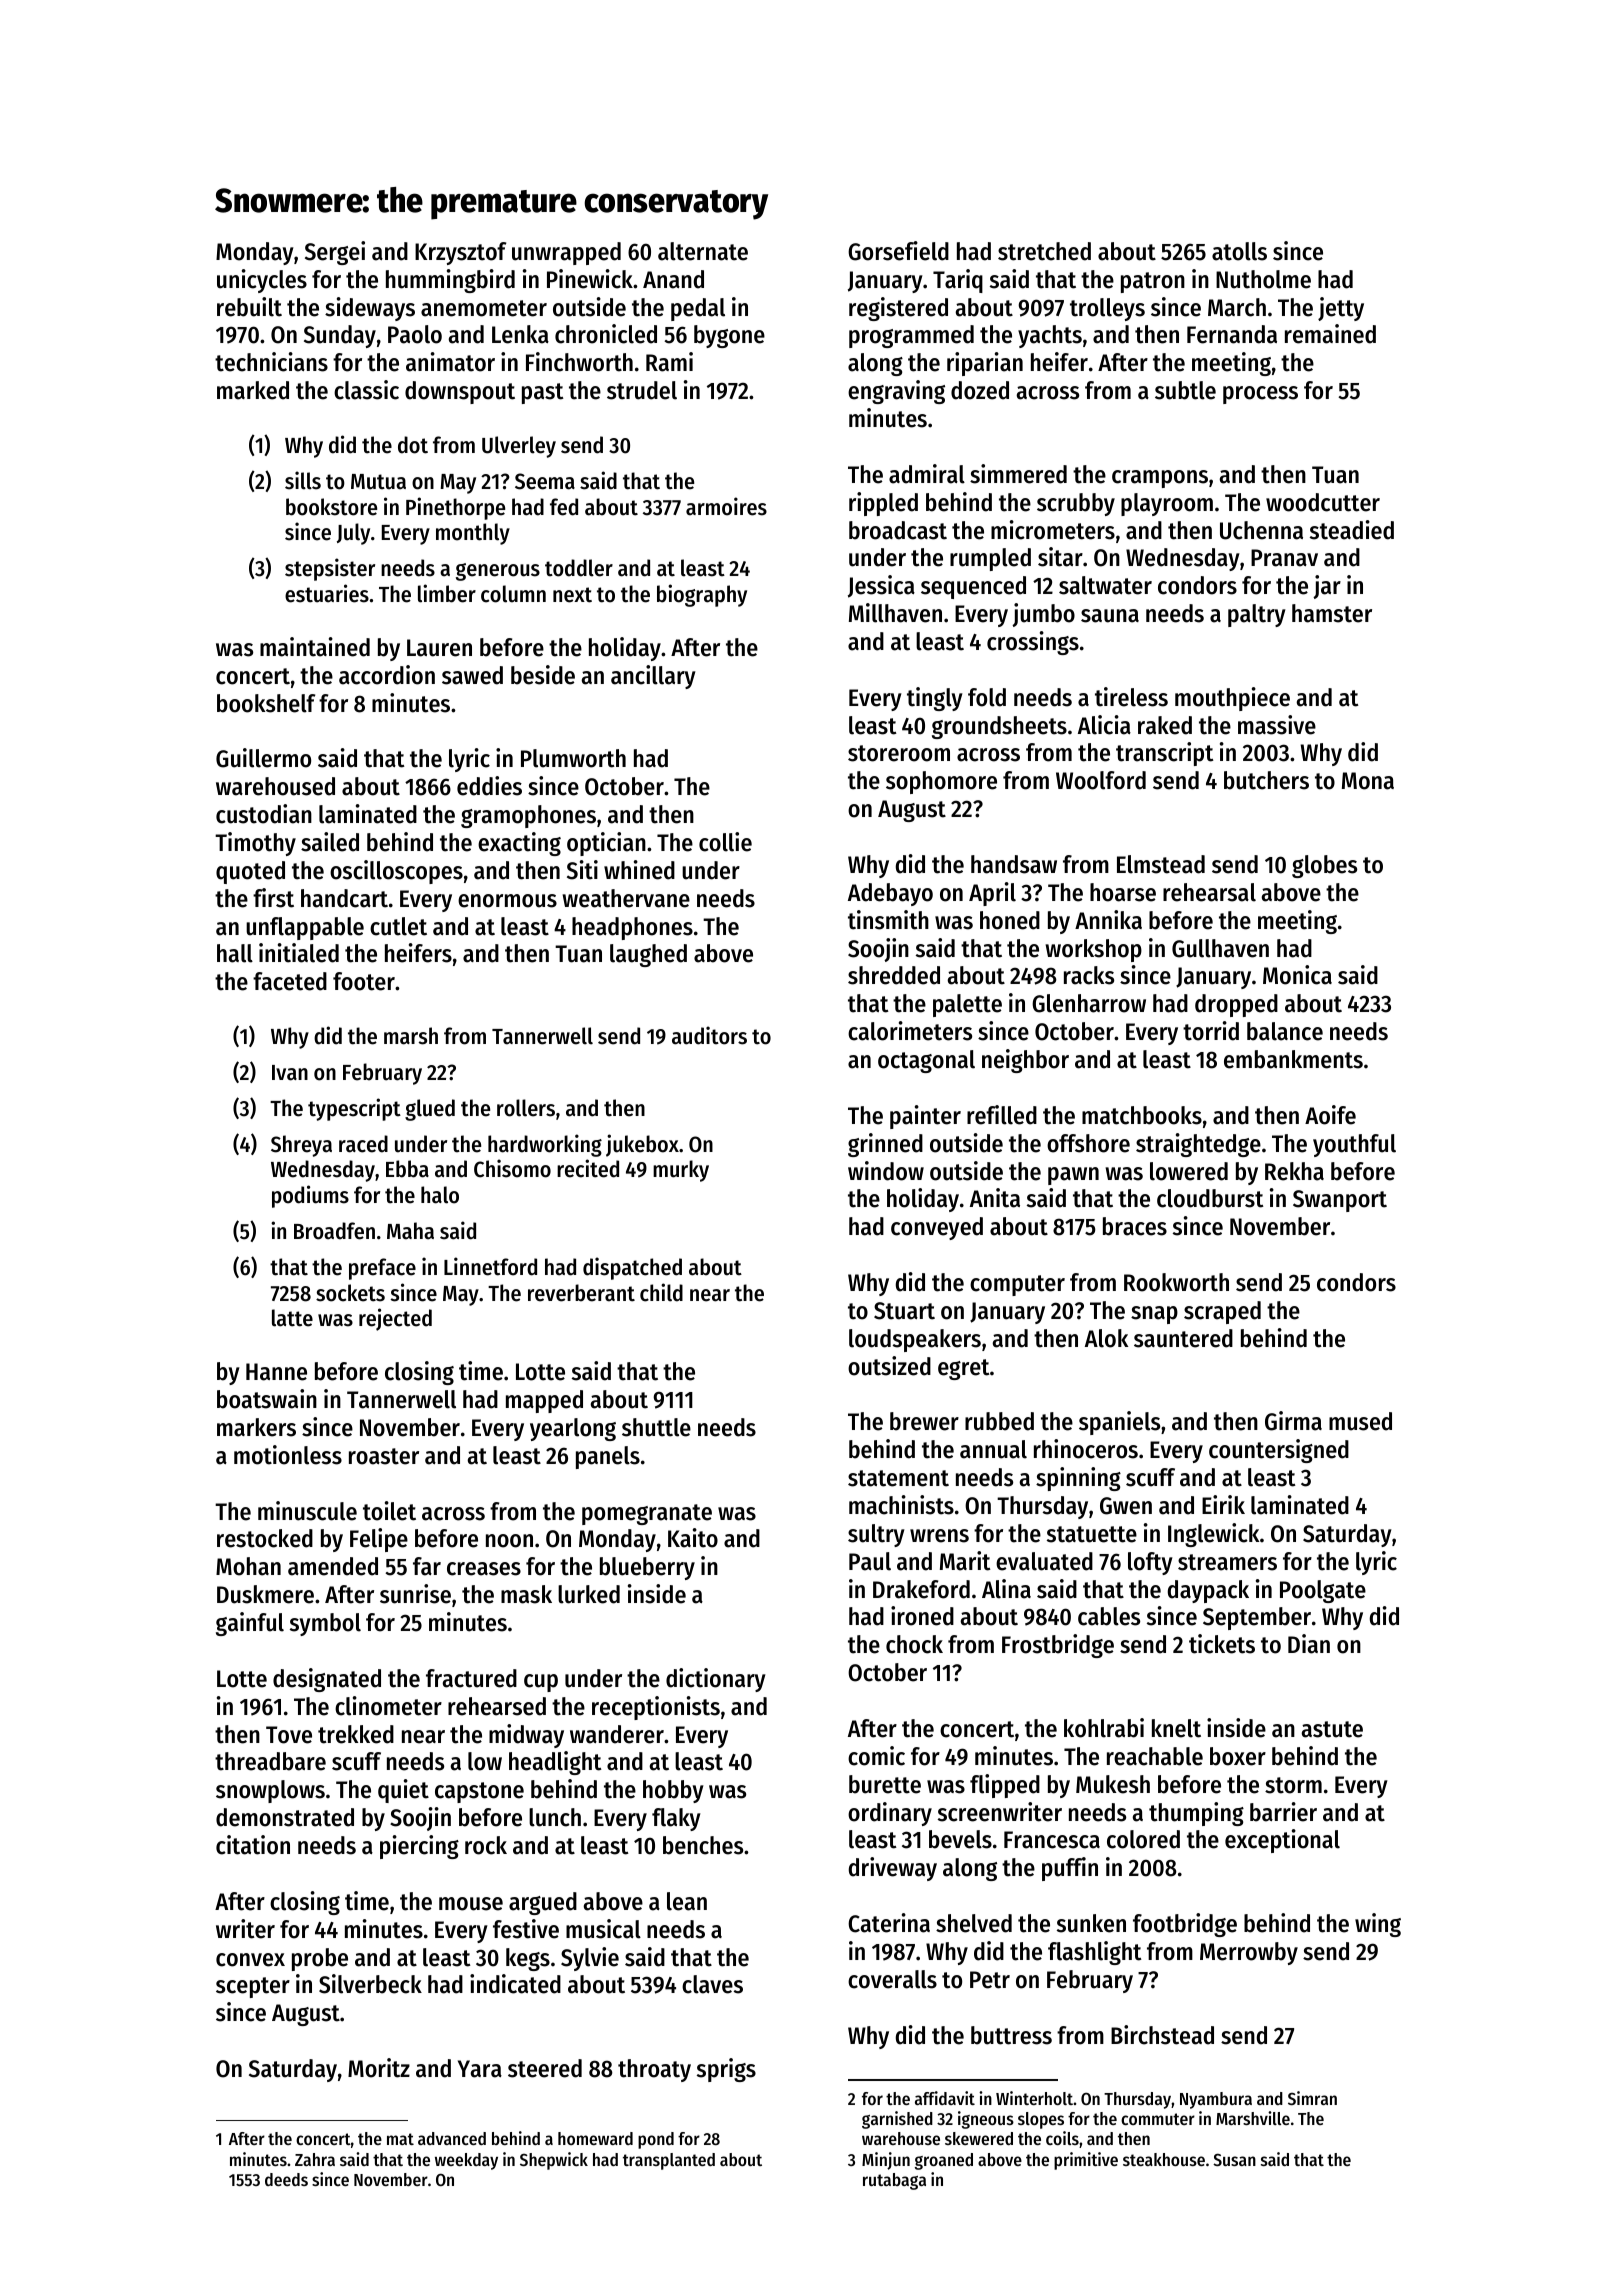  I want to click on outsized, so click(889, 1366).
